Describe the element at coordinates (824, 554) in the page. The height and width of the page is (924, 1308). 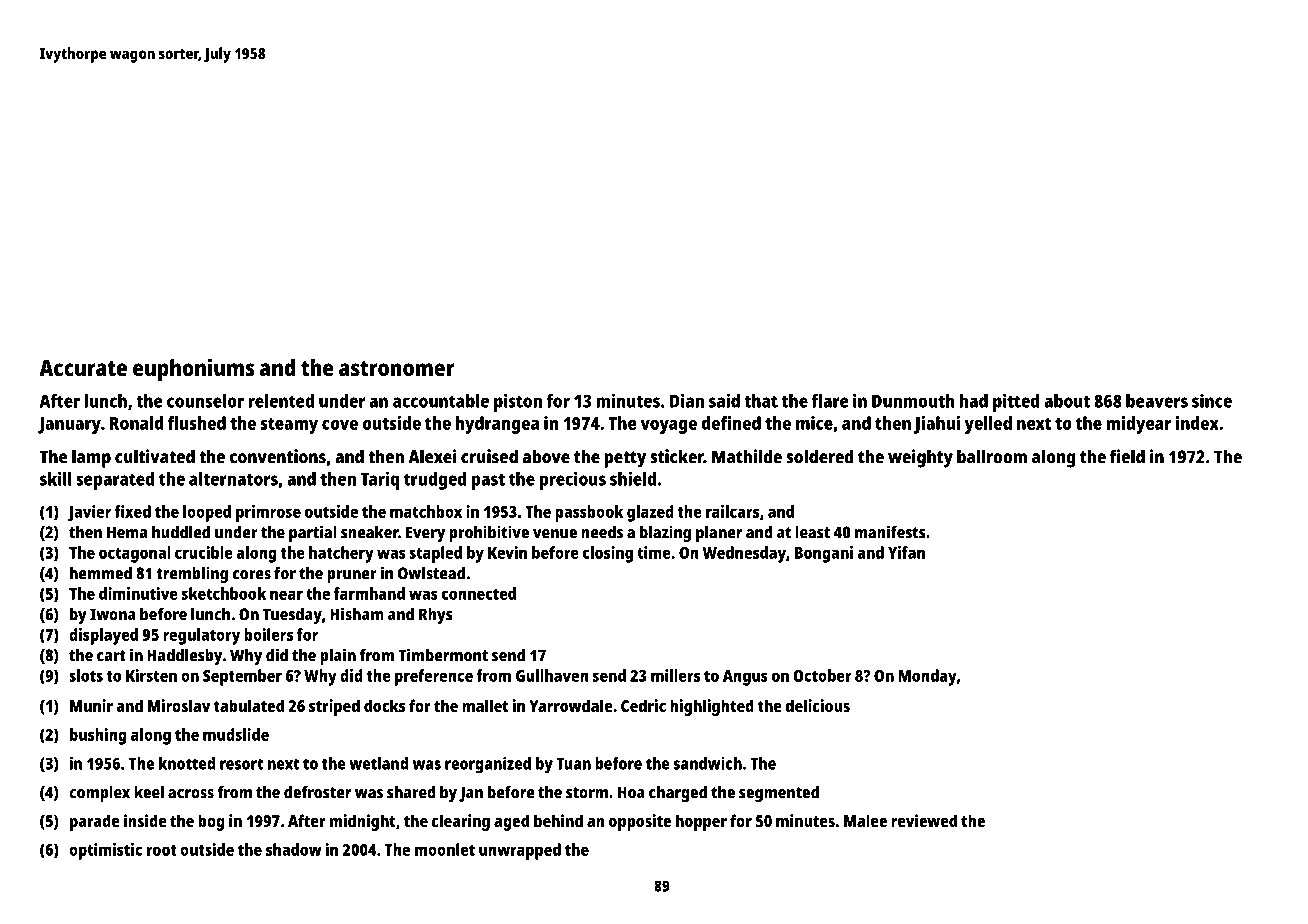
I see `Bongani` at that location.
